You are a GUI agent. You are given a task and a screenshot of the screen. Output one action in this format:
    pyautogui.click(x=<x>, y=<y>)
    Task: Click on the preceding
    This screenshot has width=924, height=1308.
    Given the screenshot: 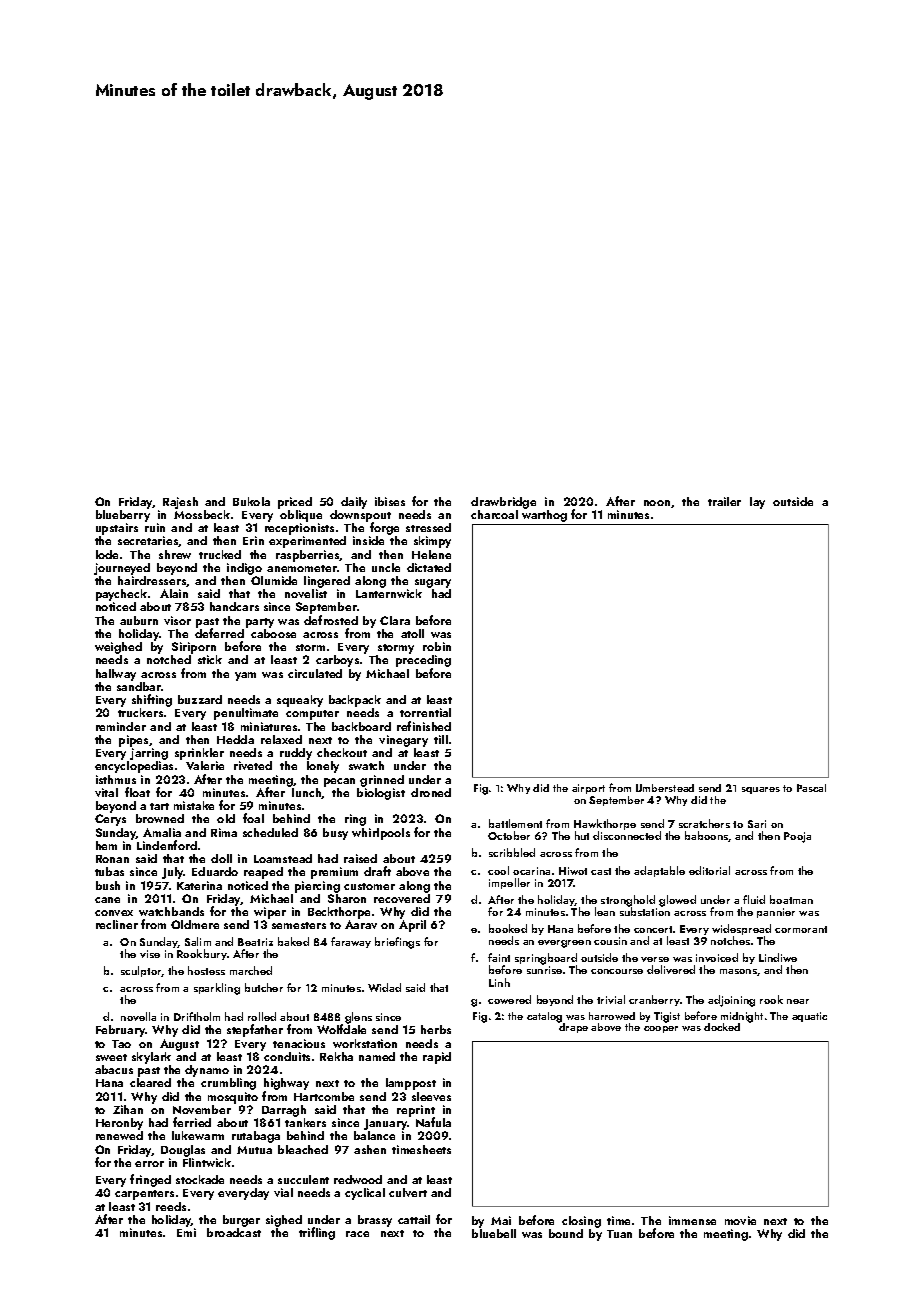 What is the action you would take?
    pyautogui.click(x=423, y=661)
